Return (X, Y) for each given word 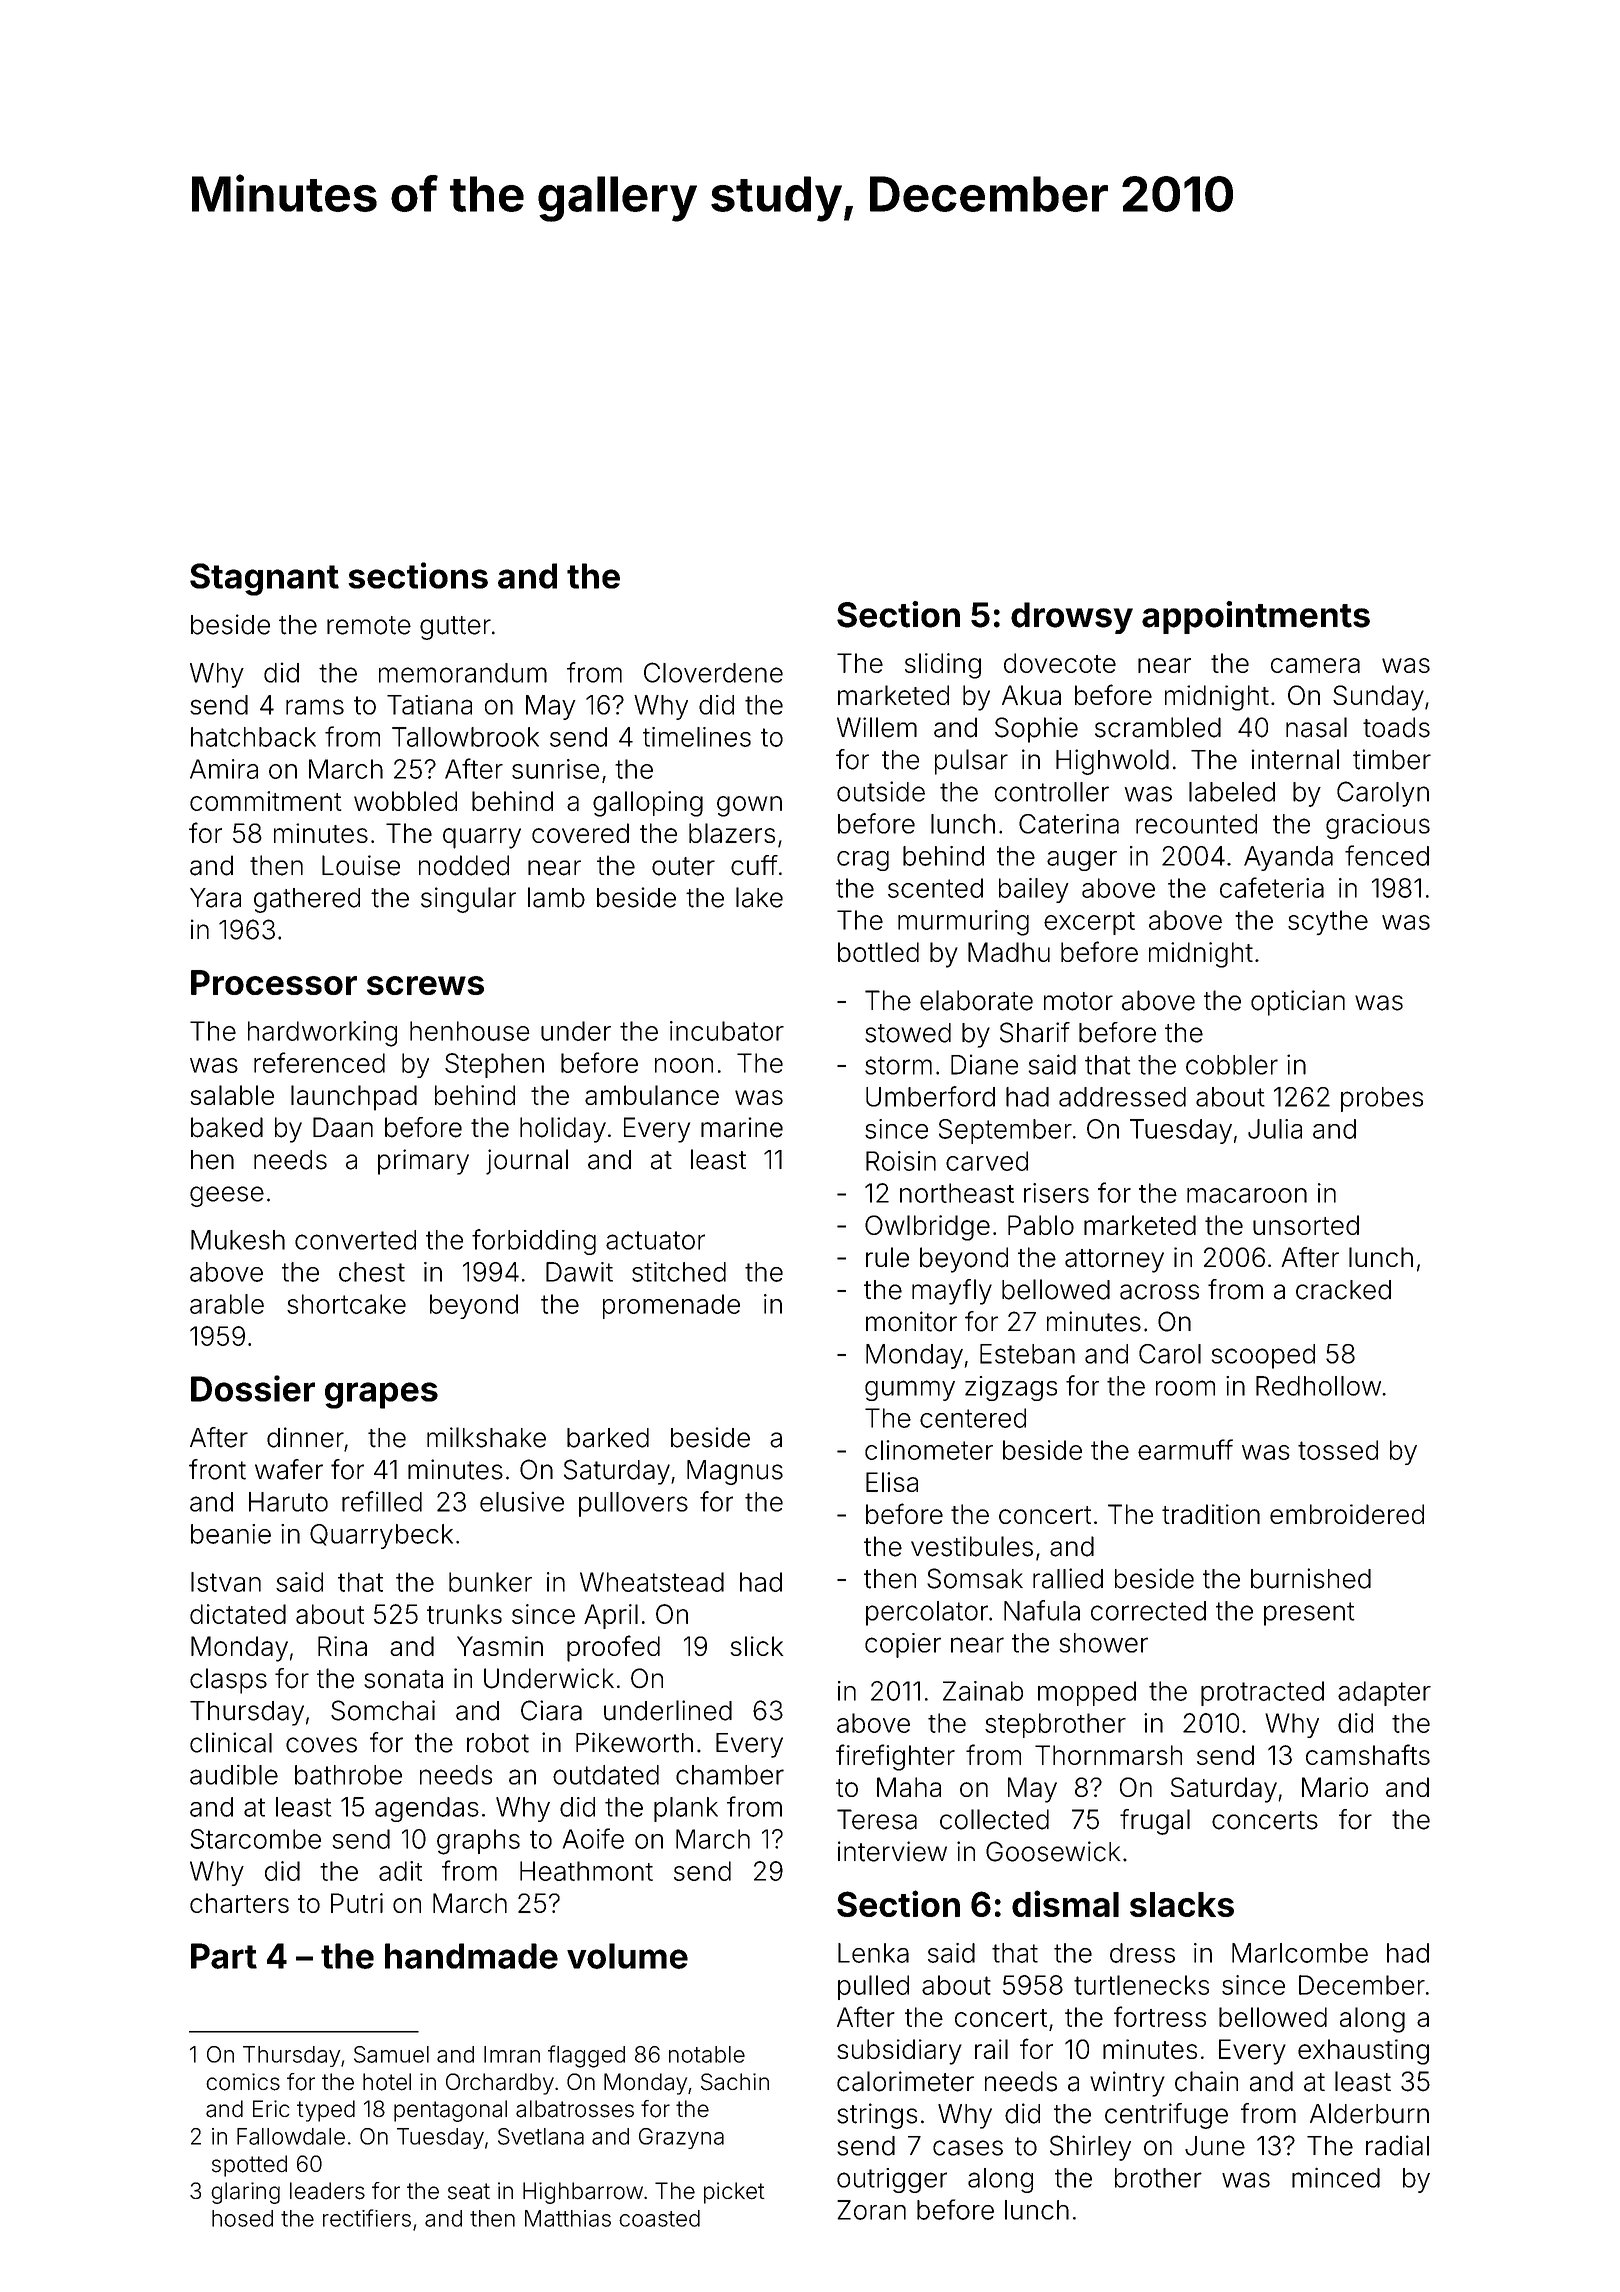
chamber (730, 1775)
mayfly (952, 1292)
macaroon (1247, 1195)
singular (468, 900)
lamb (556, 897)
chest (372, 1272)
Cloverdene (713, 672)
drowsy (1072, 618)
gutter (455, 628)
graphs (478, 1842)
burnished (1311, 1578)
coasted (659, 2218)
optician (1298, 1003)
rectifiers (367, 2218)
